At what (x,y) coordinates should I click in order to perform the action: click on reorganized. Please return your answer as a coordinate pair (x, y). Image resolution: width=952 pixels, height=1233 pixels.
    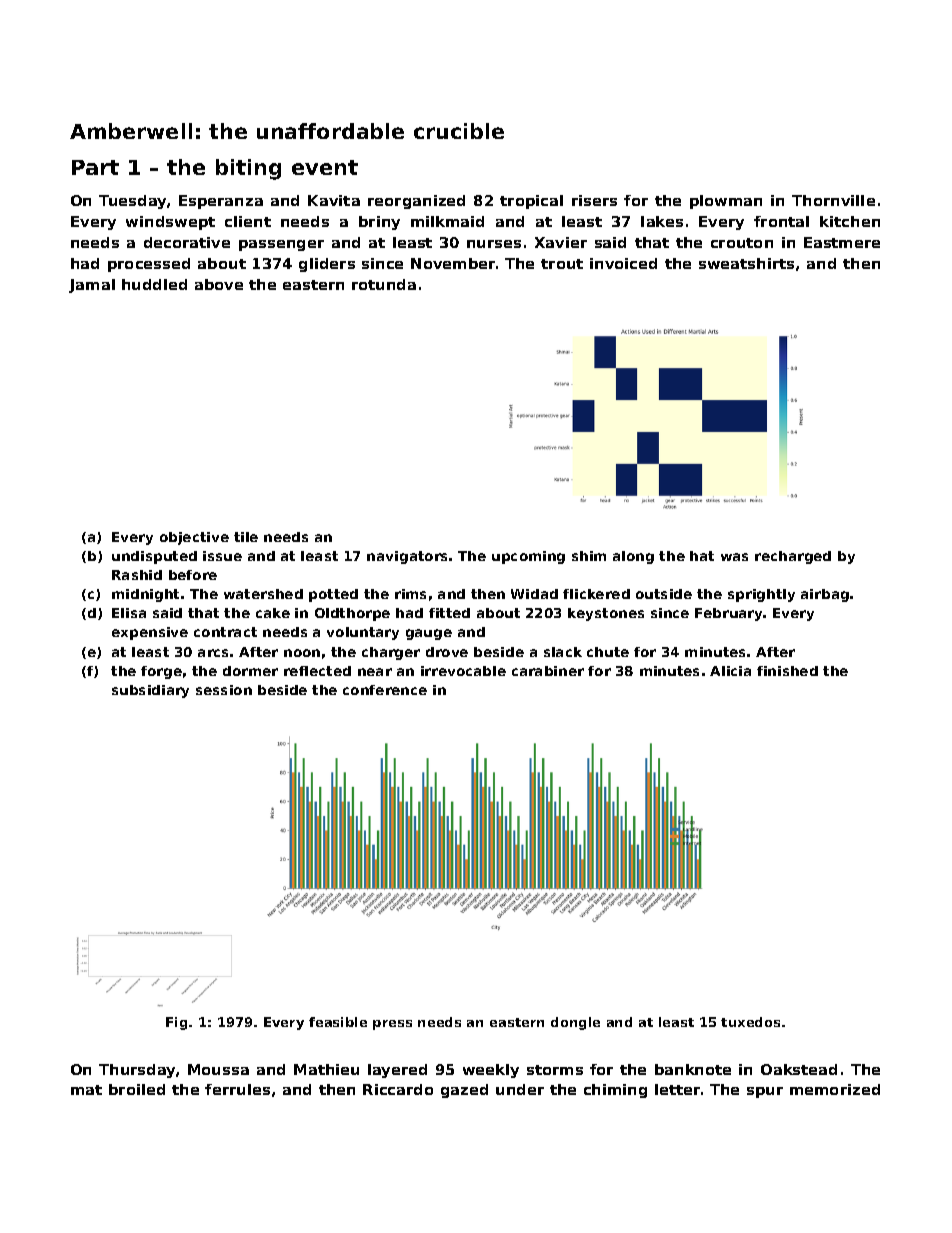
    Looking at the image, I should click on (416, 202).
